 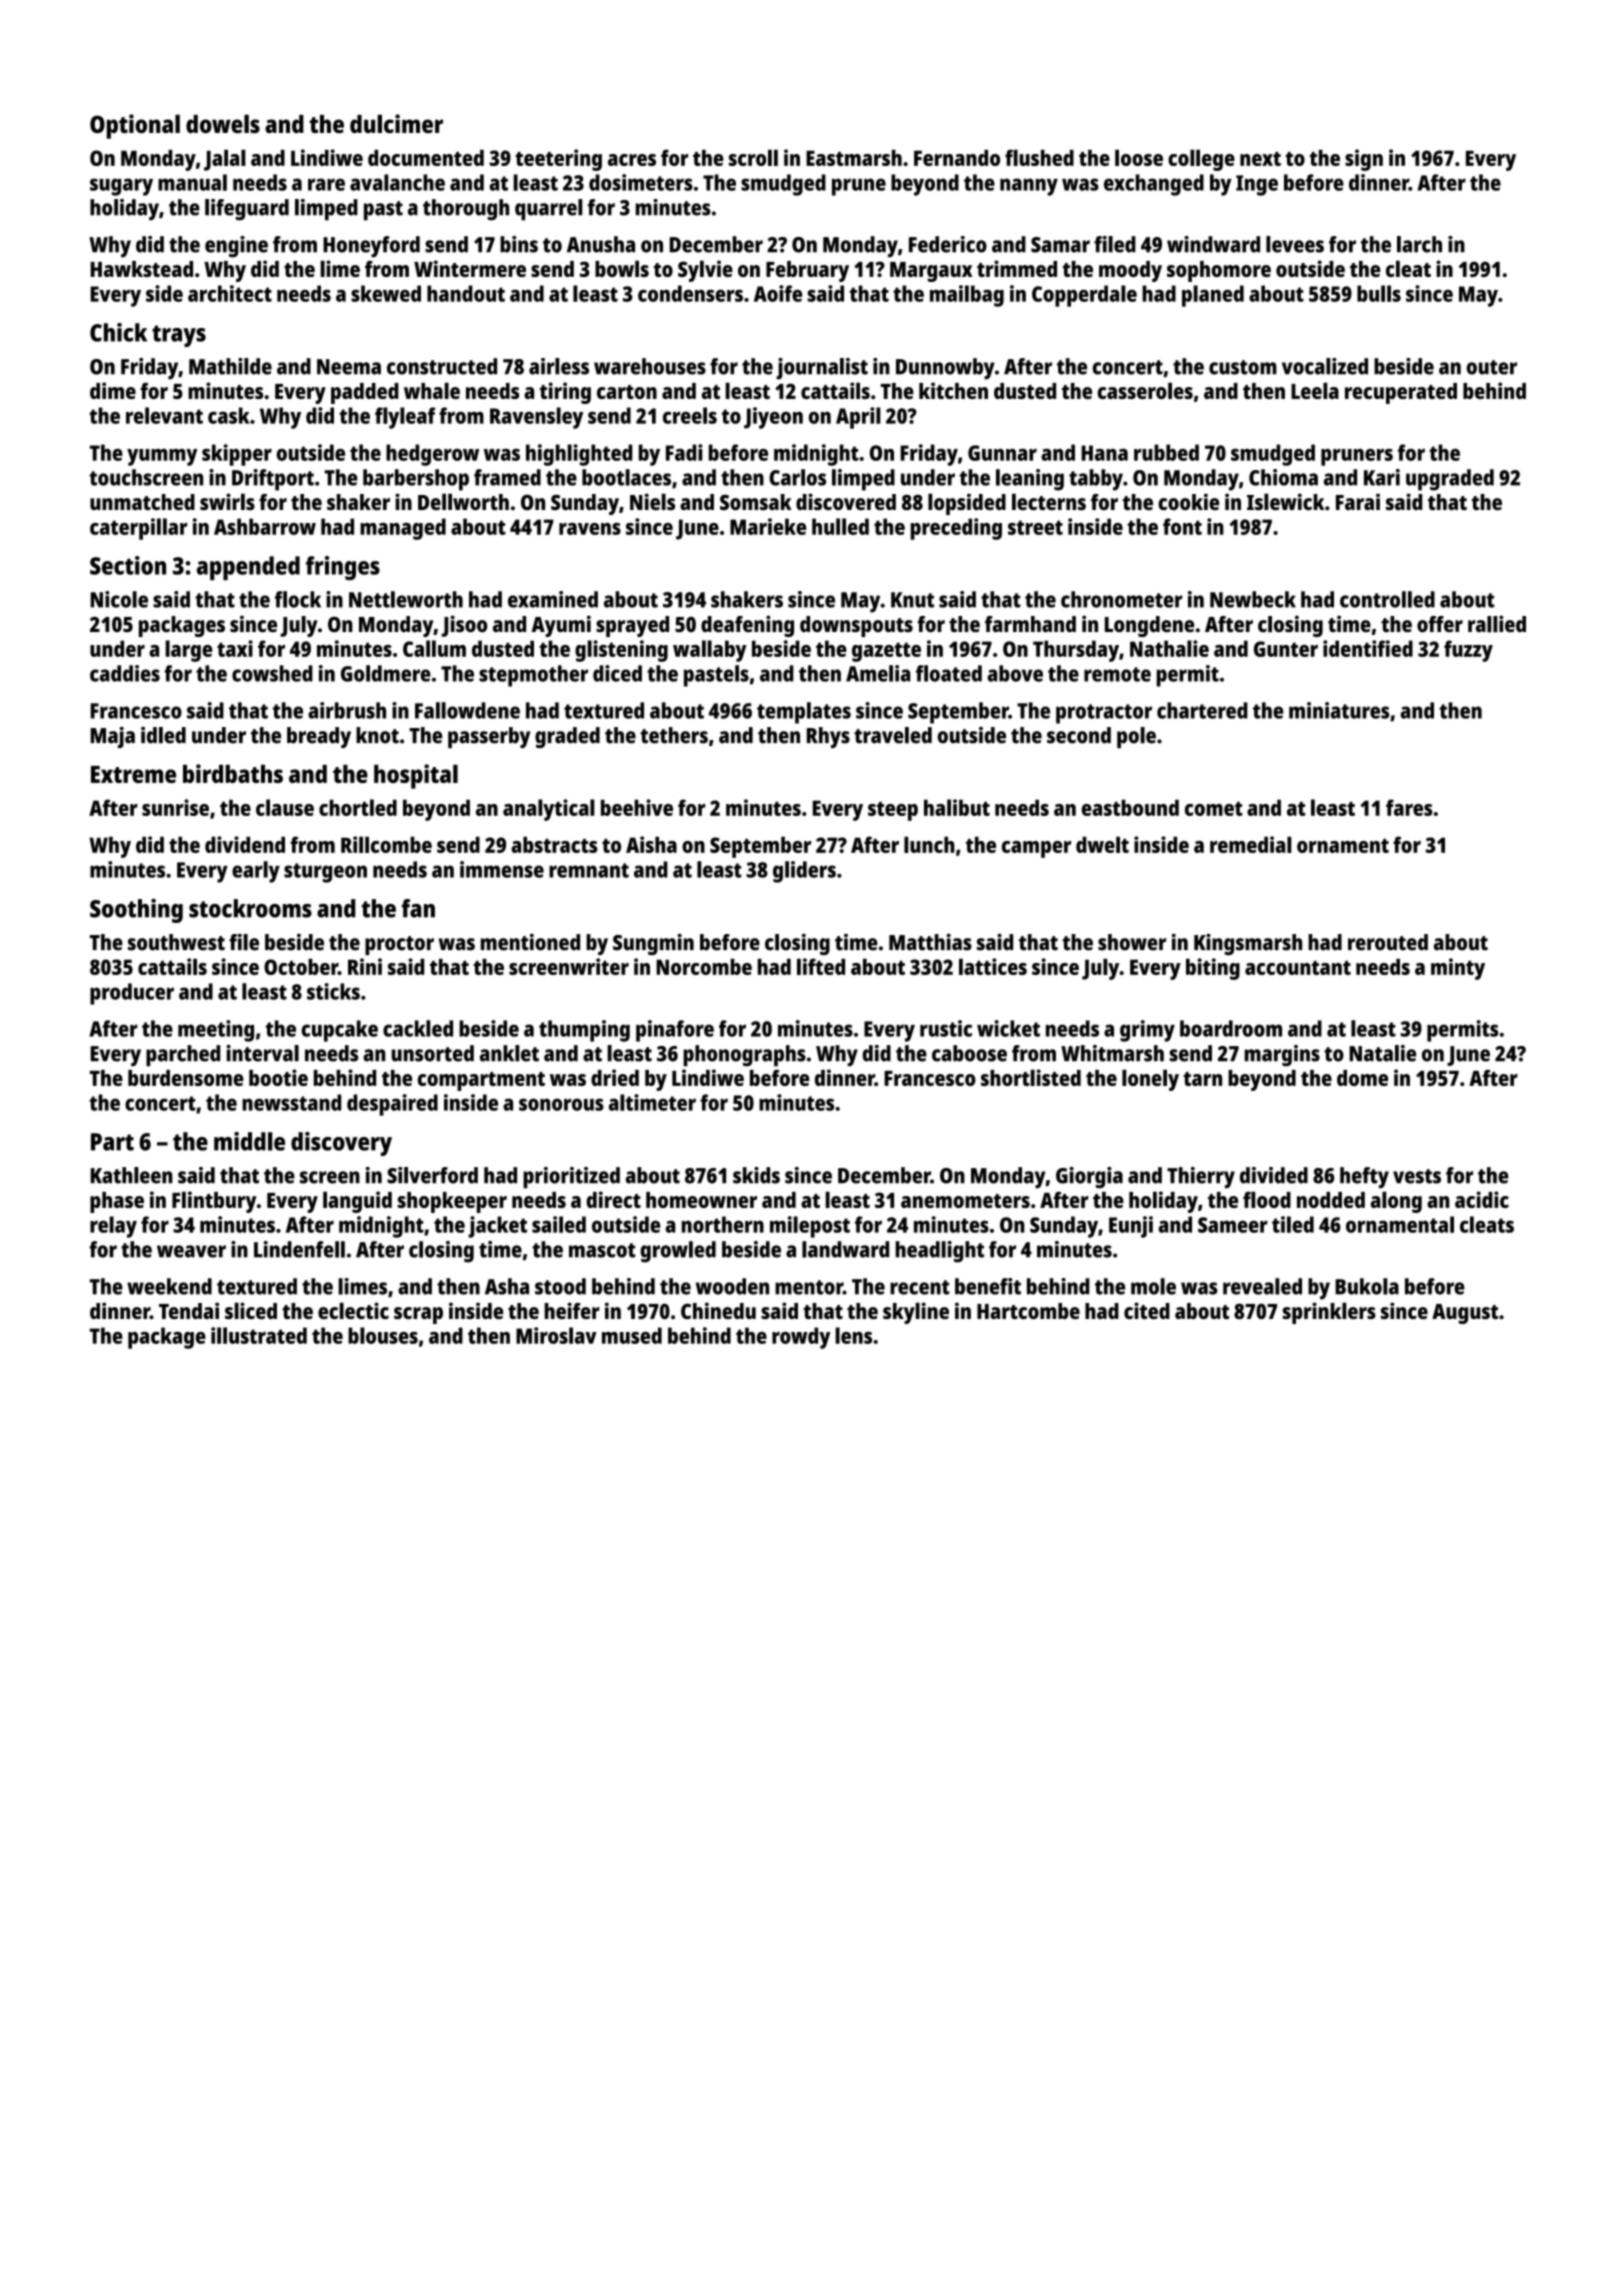 What do you see at coordinates (956, 529) in the screenshot?
I see `preceding` at bounding box center [956, 529].
